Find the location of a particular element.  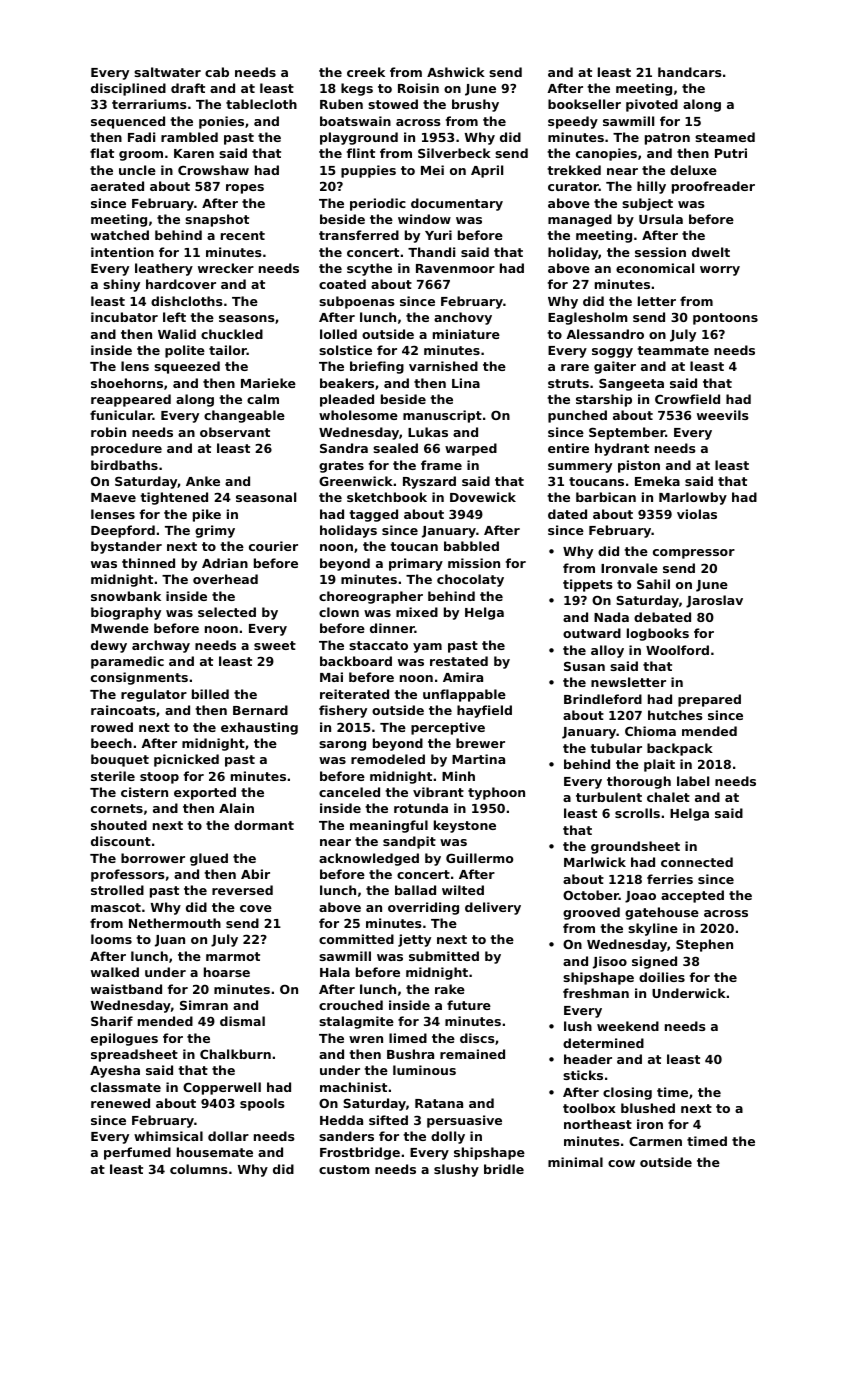

recent is located at coordinates (243, 235).
